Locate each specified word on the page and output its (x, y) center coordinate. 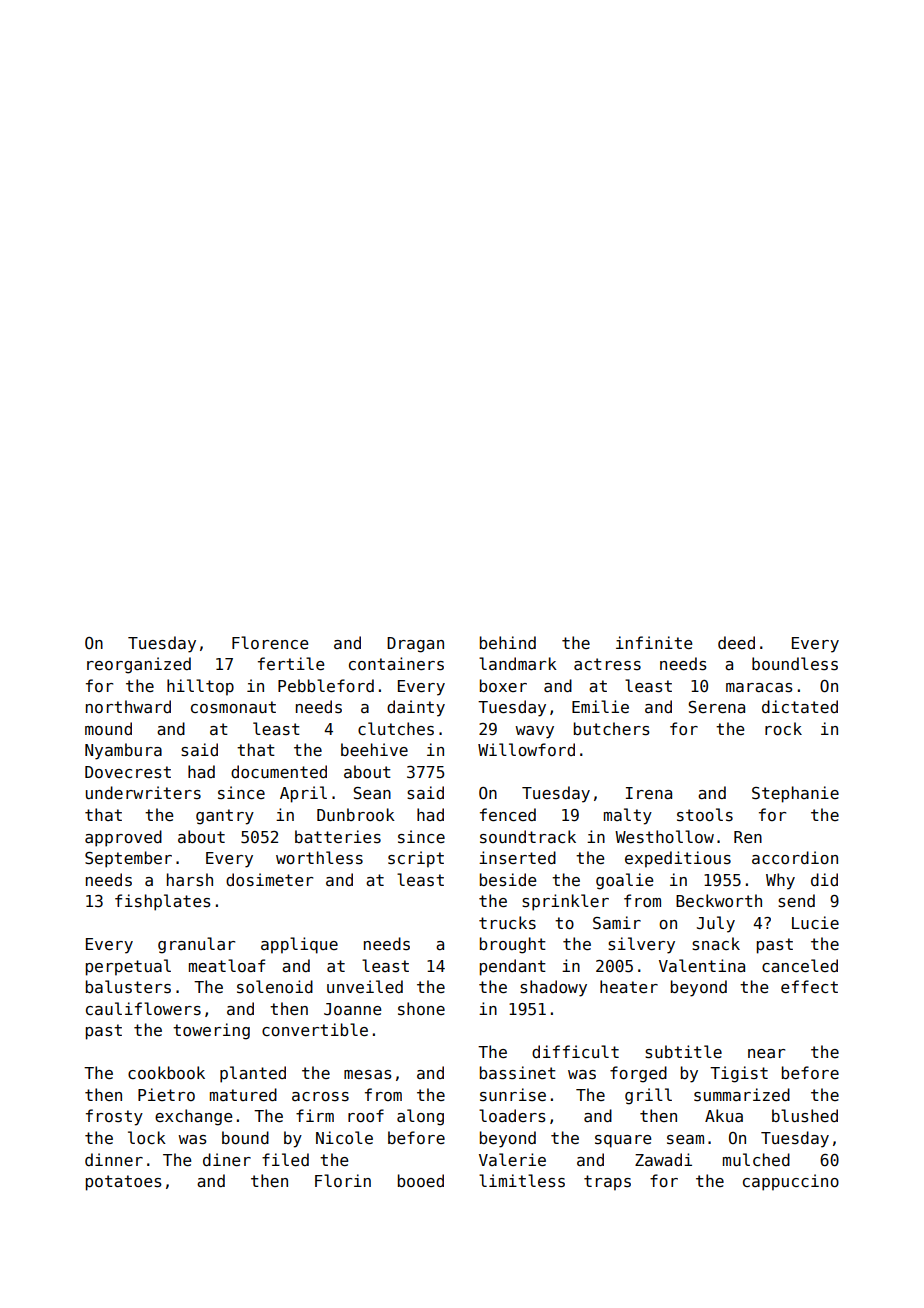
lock (147, 1137)
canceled (800, 965)
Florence (270, 642)
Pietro (166, 1094)
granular (196, 945)
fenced (508, 814)
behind (508, 642)
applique (299, 945)
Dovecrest (128, 772)
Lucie (815, 922)
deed (736, 642)
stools (705, 815)
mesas (368, 1075)
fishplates (163, 902)
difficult (575, 1051)
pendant (513, 967)
